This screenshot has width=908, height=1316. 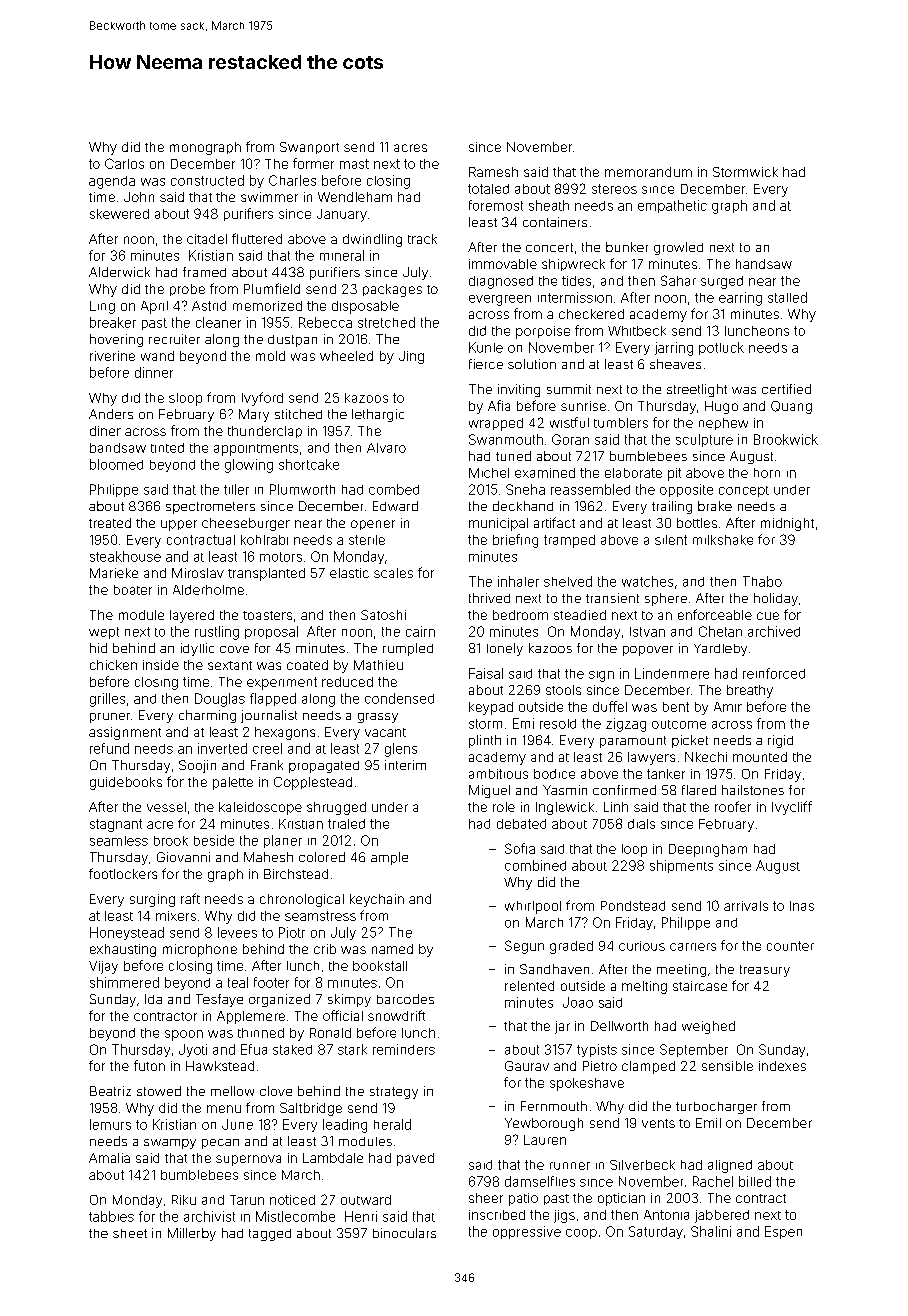 I want to click on tabbies, so click(x=111, y=1216).
